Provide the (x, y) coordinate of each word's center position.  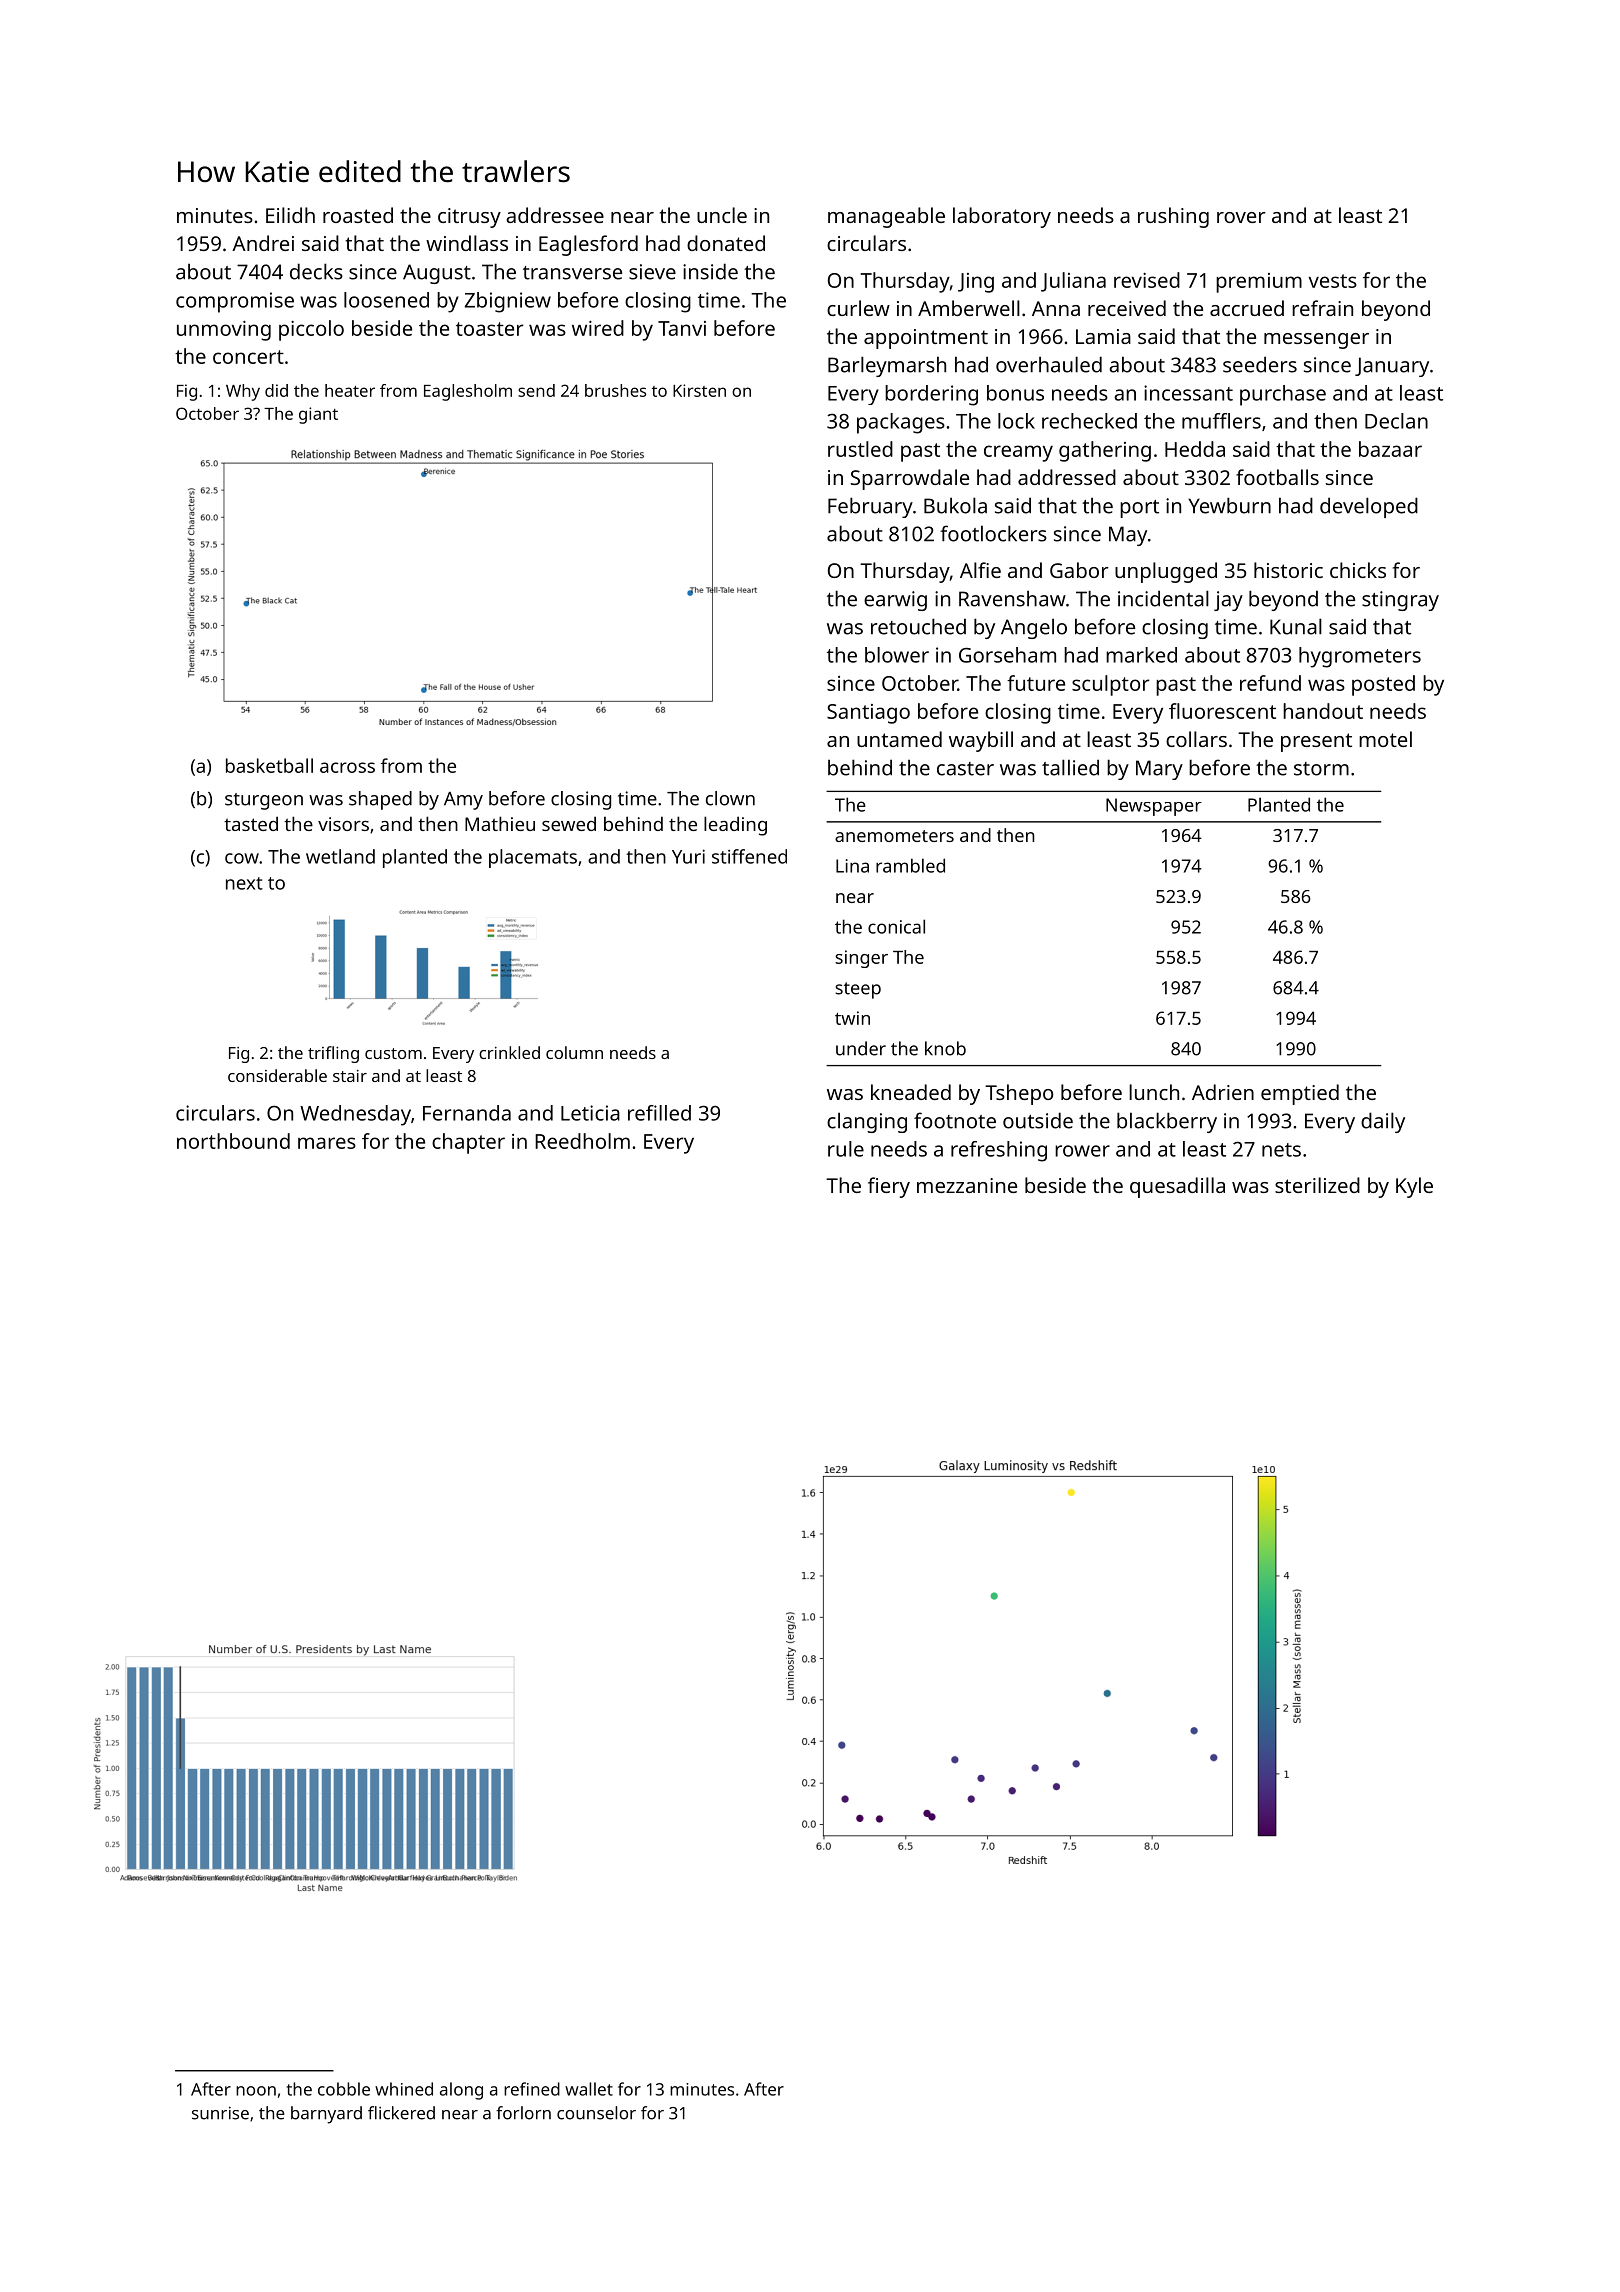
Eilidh (290, 215)
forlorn (523, 2113)
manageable (886, 217)
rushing (1173, 217)
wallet (589, 2089)
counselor (596, 2113)
